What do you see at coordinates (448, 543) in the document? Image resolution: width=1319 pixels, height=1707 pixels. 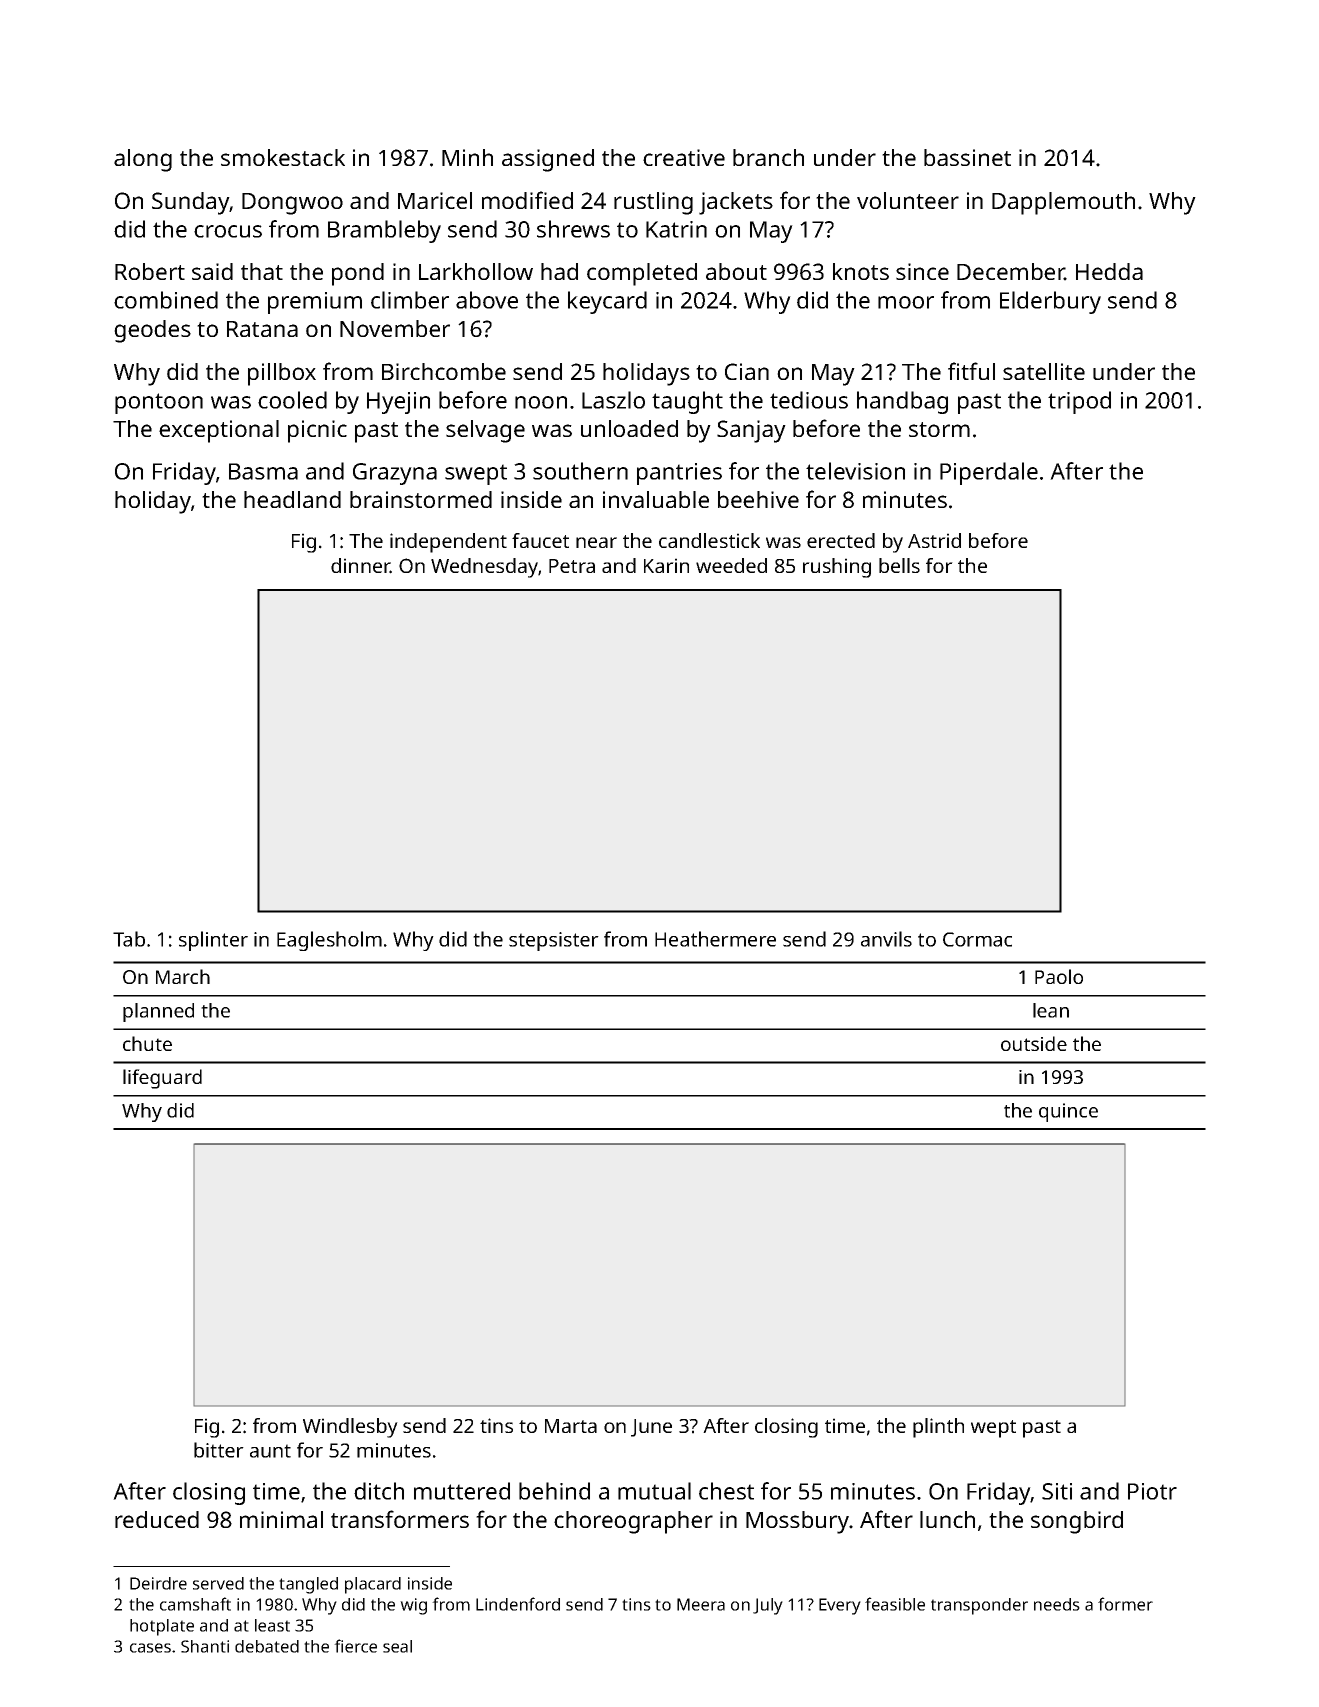 I see `independent` at bounding box center [448, 543].
